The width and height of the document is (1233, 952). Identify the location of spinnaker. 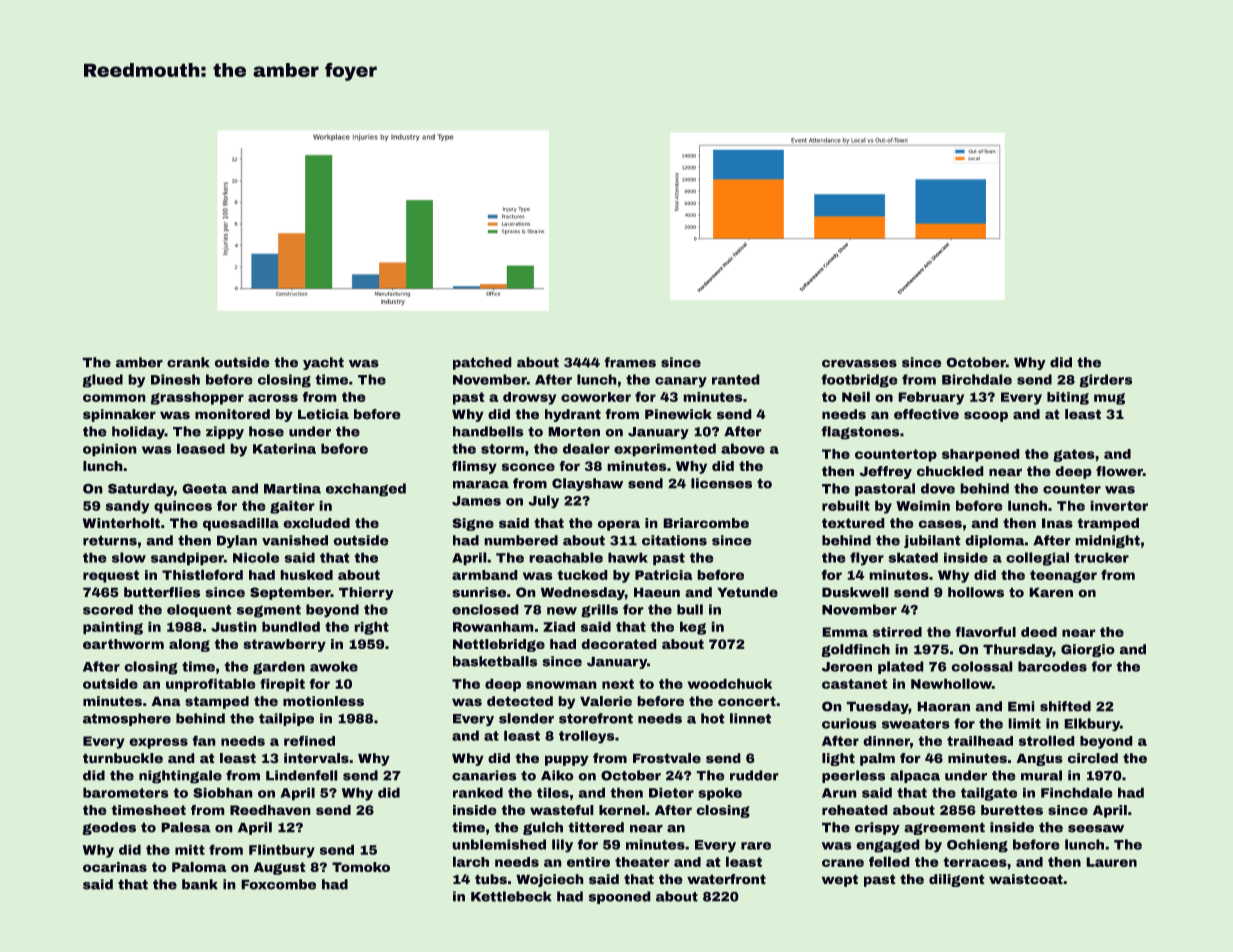
(119, 415).
